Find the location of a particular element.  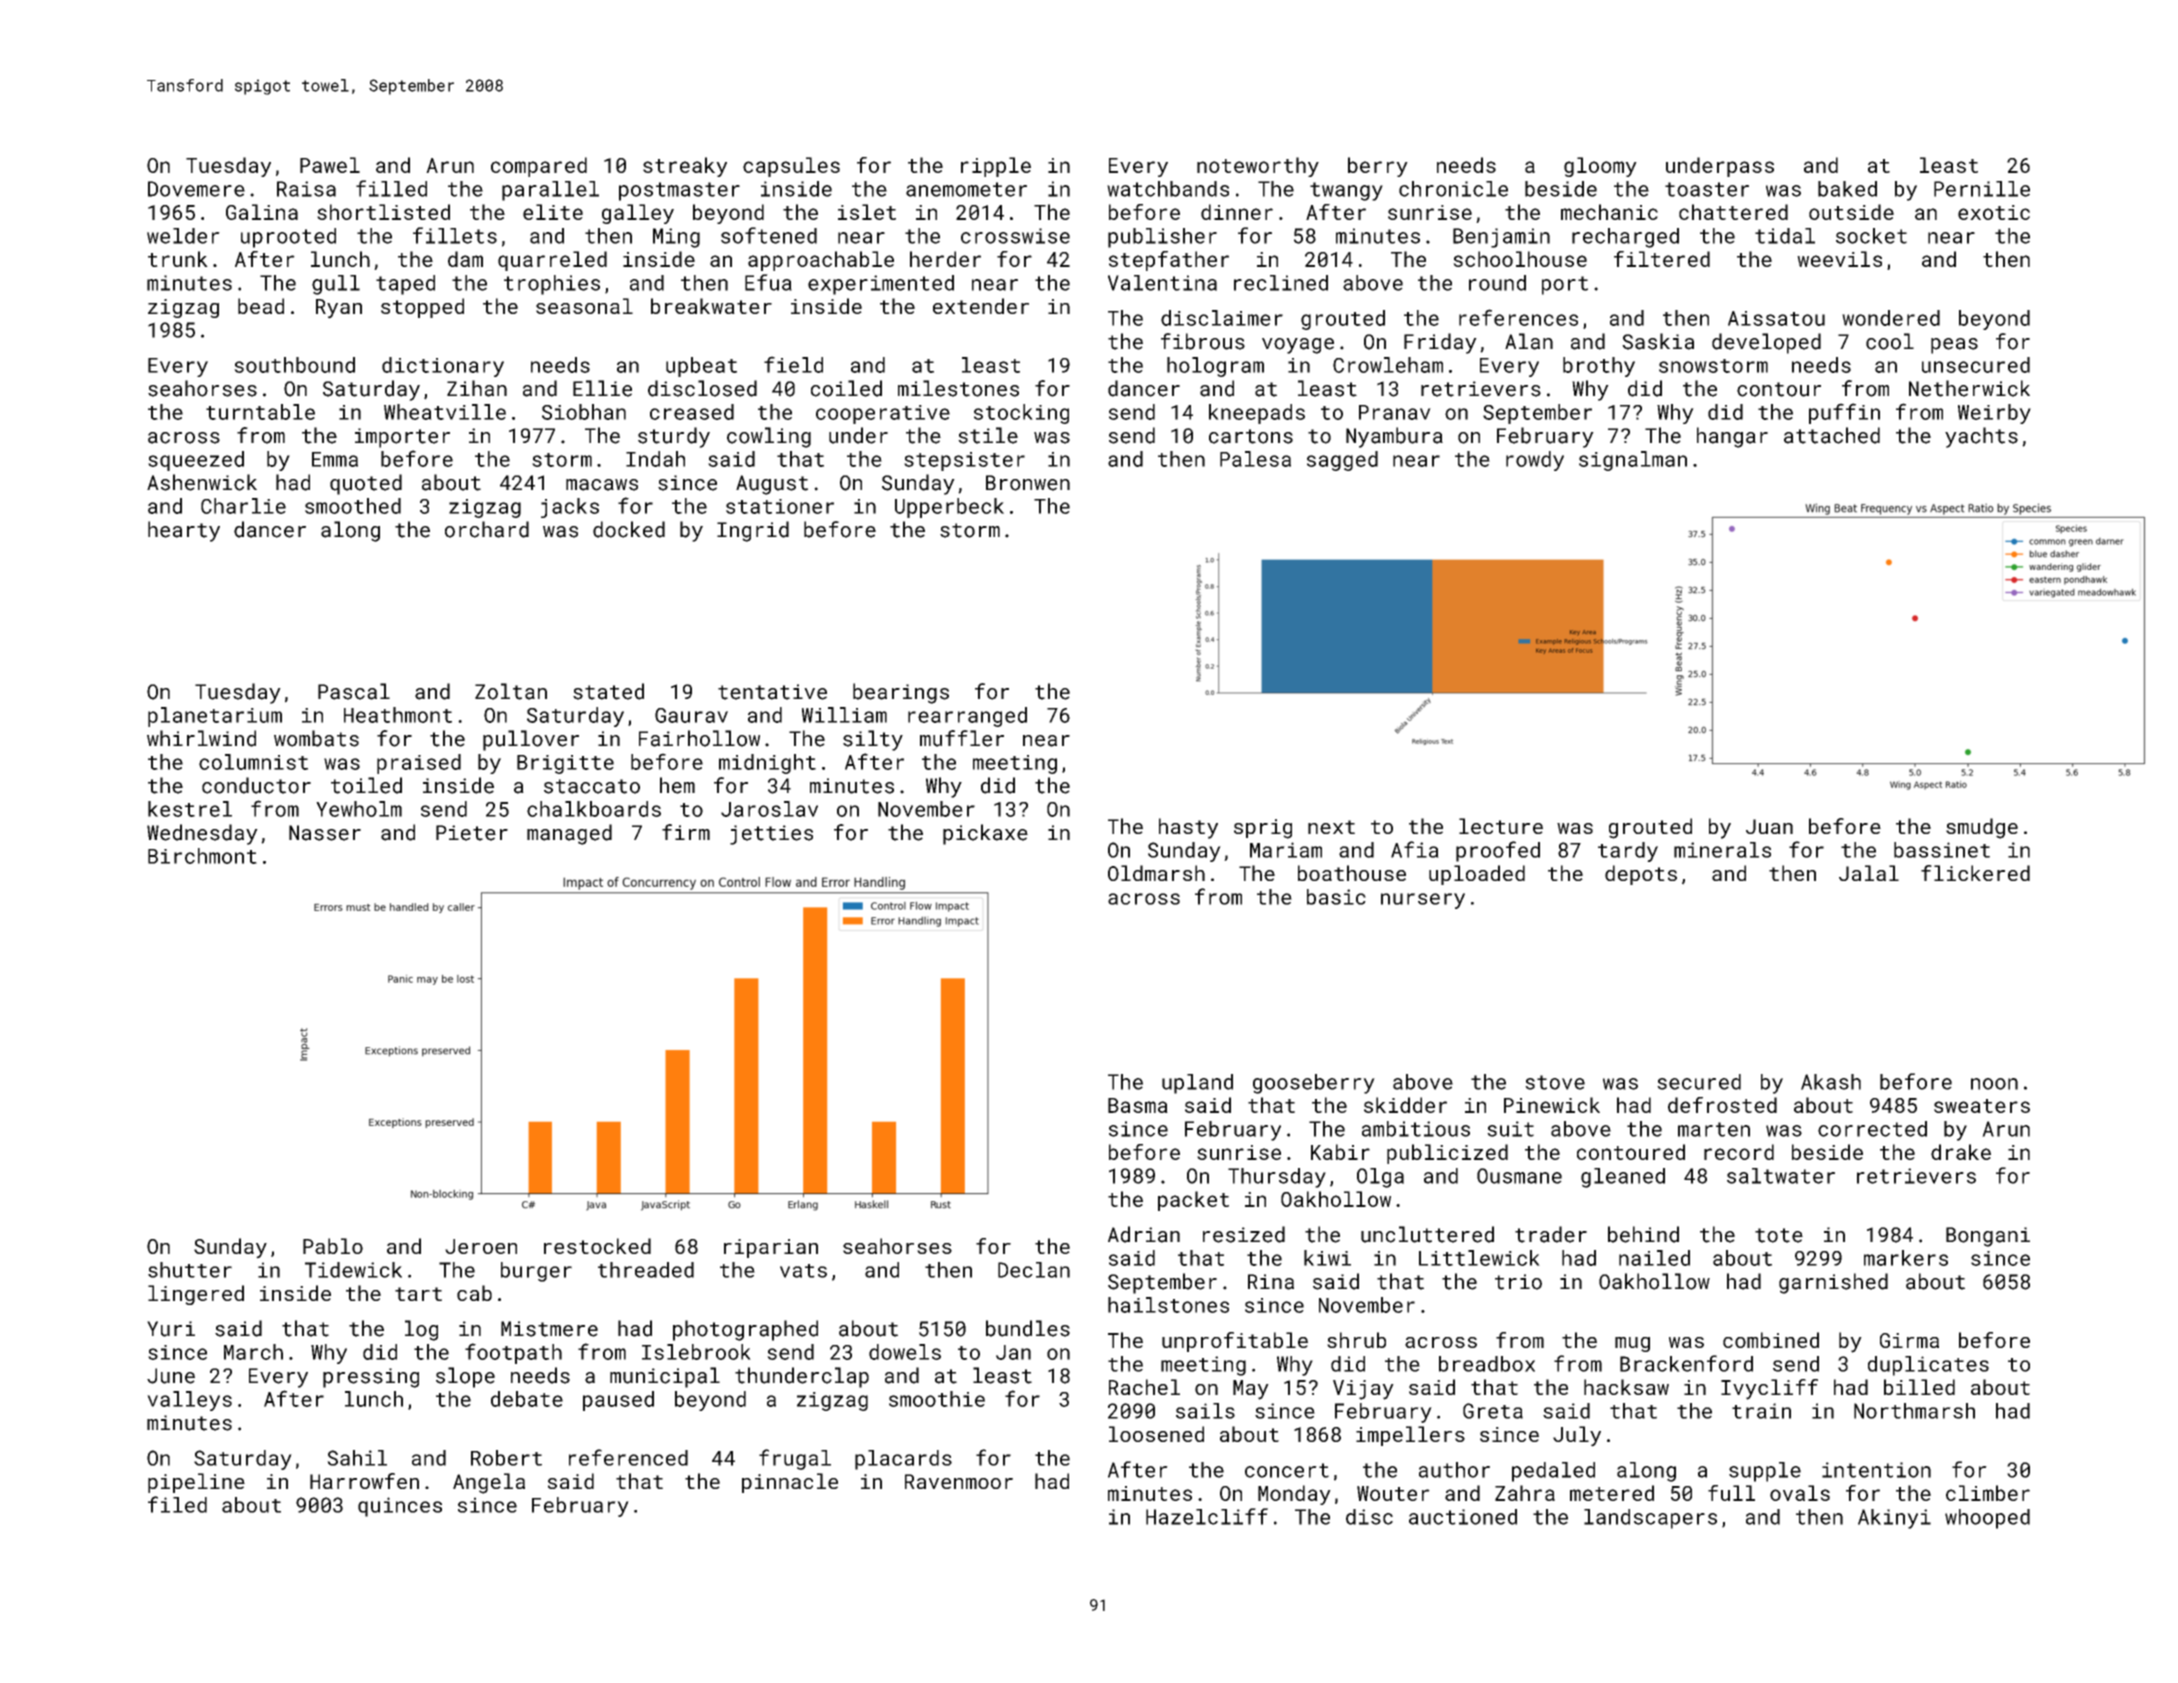

suit is located at coordinates (1510, 1129).
